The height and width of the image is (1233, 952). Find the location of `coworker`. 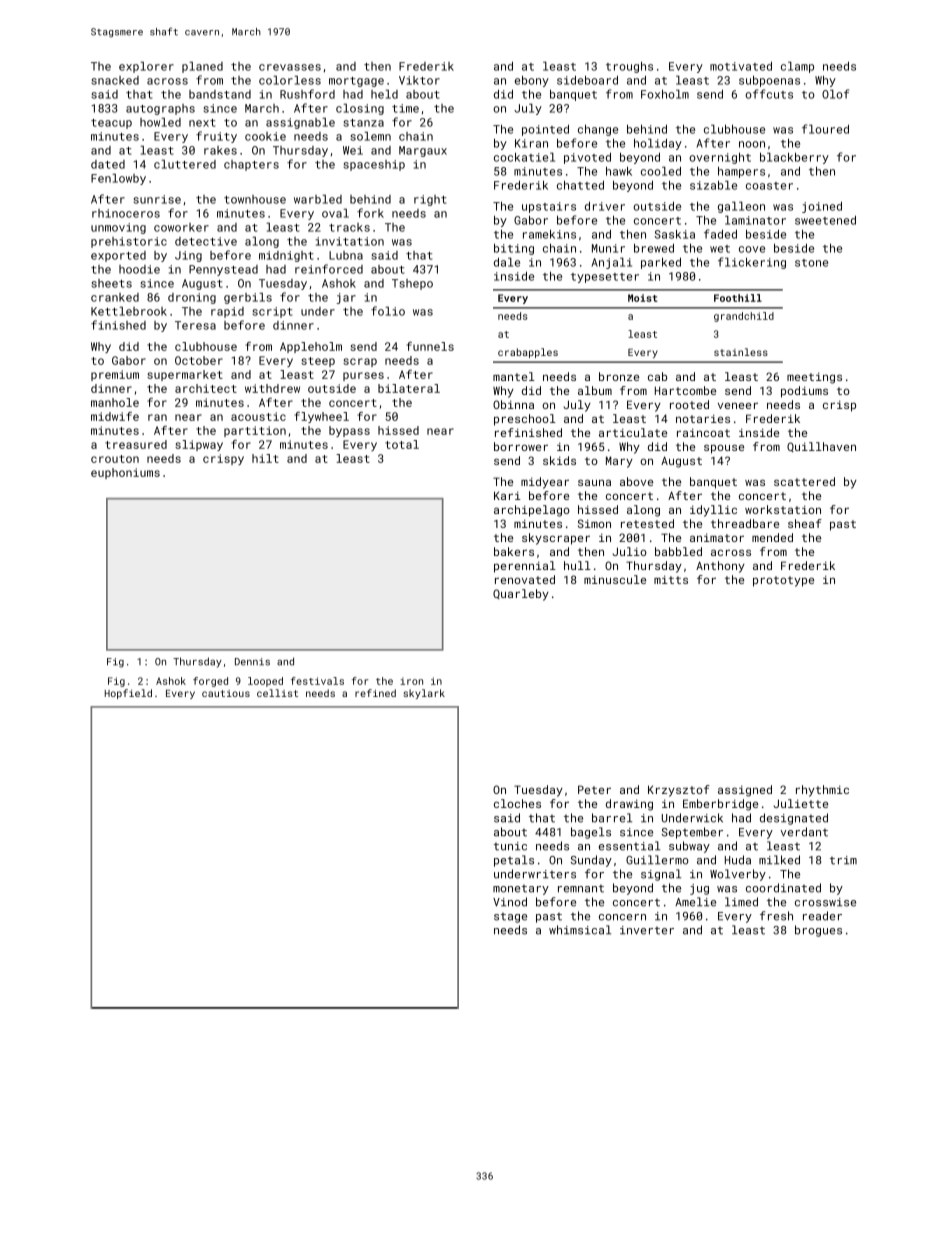

coworker is located at coordinates (181, 227).
